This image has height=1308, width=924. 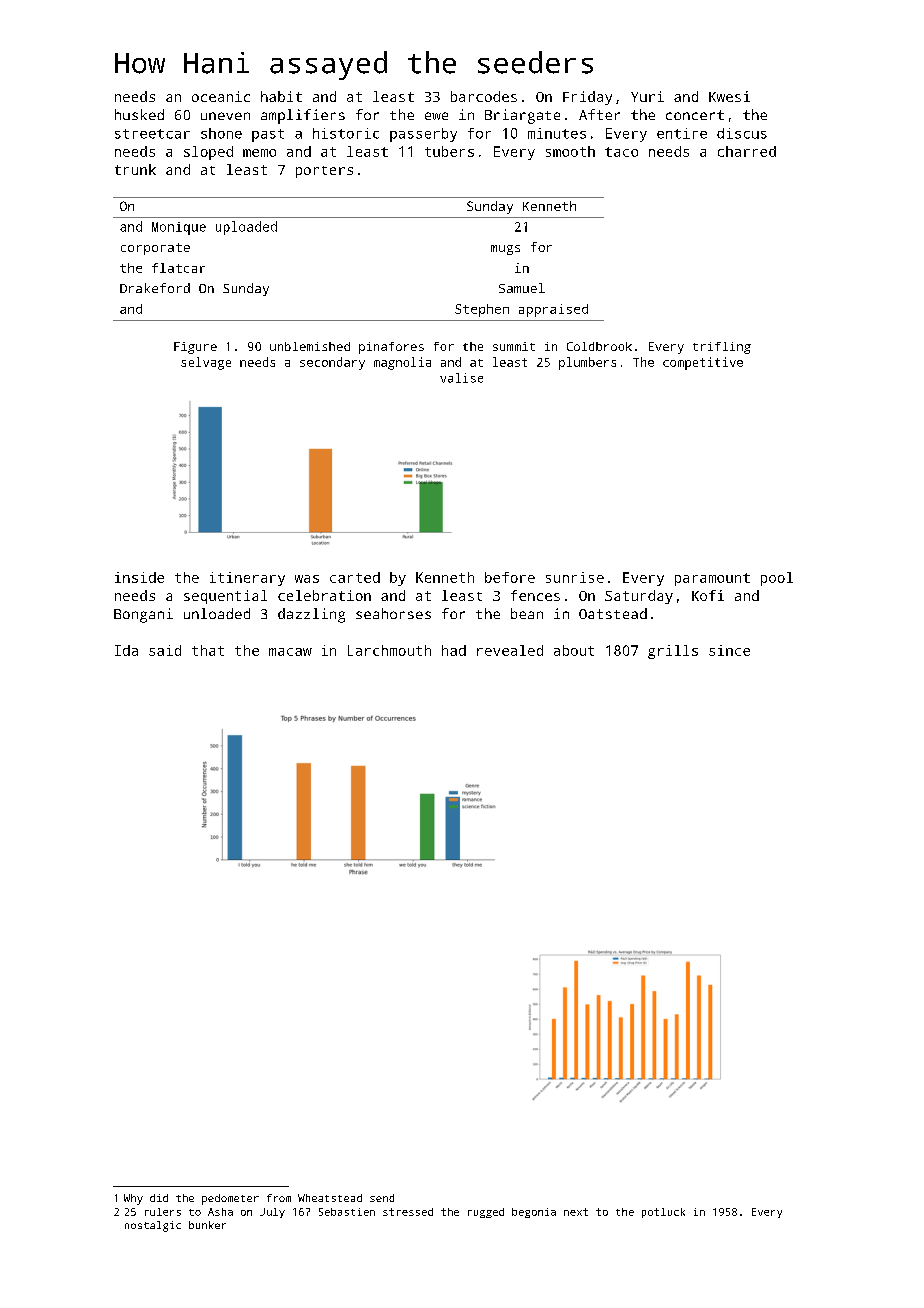 I want to click on Sebastien, so click(x=347, y=1212).
